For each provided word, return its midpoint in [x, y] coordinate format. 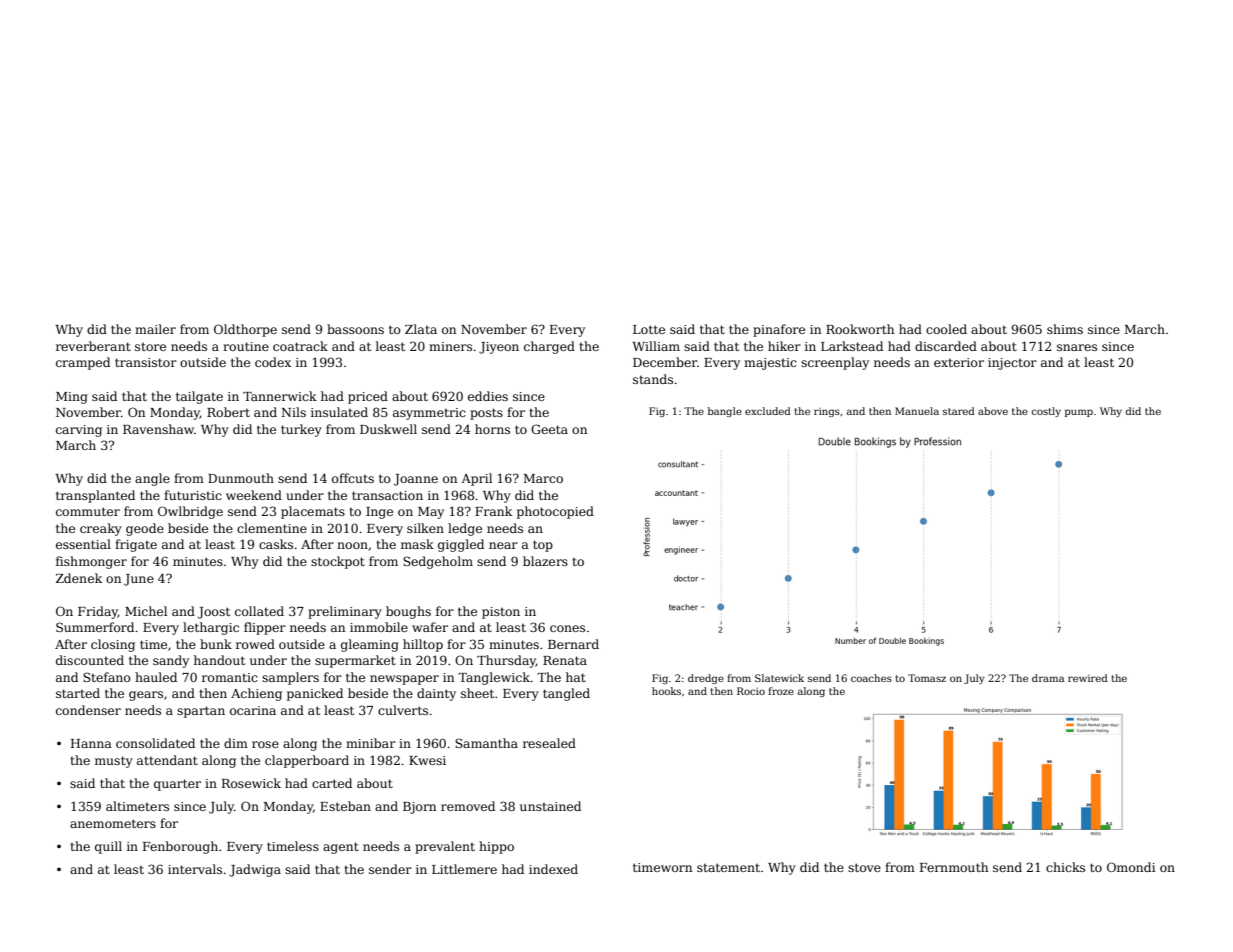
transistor [146, 362]
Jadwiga [255, 870]
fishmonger [91, 562]
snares [1077, 347]
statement [728, 867]
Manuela [917, 411]
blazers [545, 561]
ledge [465, 529]
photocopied [555, 512]
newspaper [404, 680]
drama [1048, 678]
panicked [315, 694]
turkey [301, 430]
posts [486, 414]
